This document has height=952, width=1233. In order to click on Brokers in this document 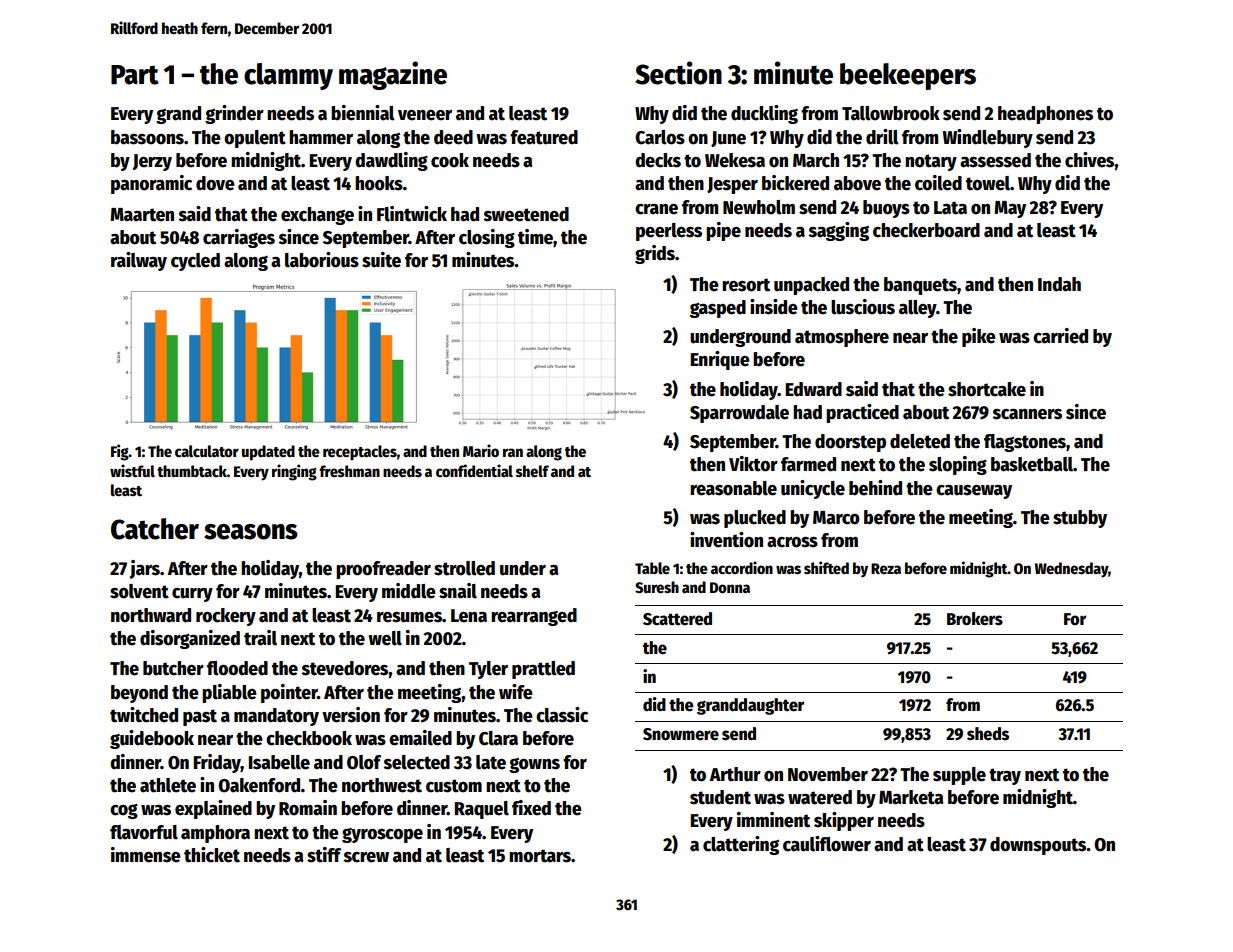, I will do `click(975, 619)`.
